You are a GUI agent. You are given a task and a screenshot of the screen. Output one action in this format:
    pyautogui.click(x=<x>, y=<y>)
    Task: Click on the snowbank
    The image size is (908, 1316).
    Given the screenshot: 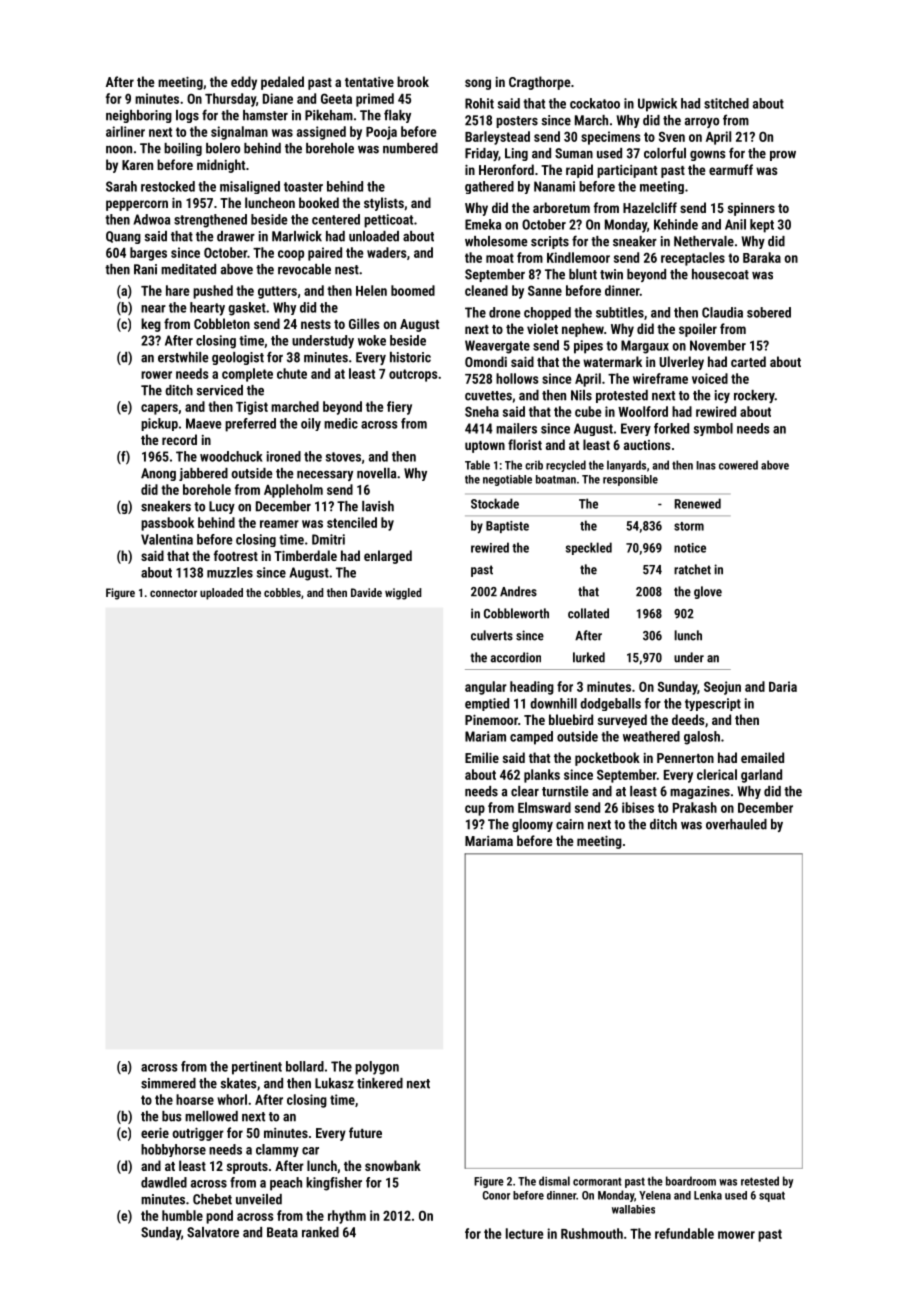 What is the action you would take?
    pyautogui.click(x=393, y=1165)
